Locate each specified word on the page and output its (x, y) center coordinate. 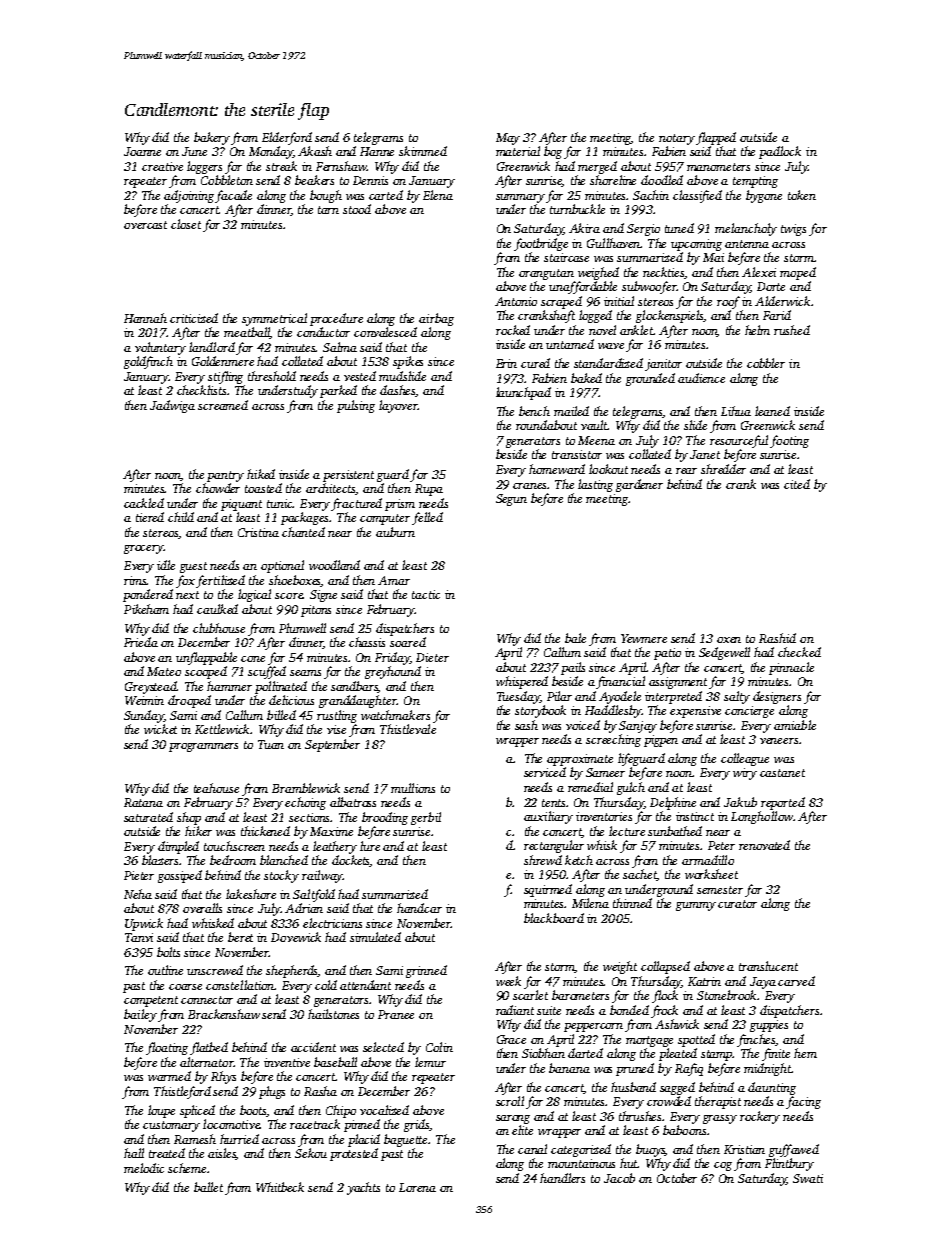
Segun (511, 500)
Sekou (311, 1153)
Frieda (141, 642)
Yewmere (644, 638)
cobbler (766, 363)
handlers (562, 1178)
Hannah (145, 318)
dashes (398, 391)
